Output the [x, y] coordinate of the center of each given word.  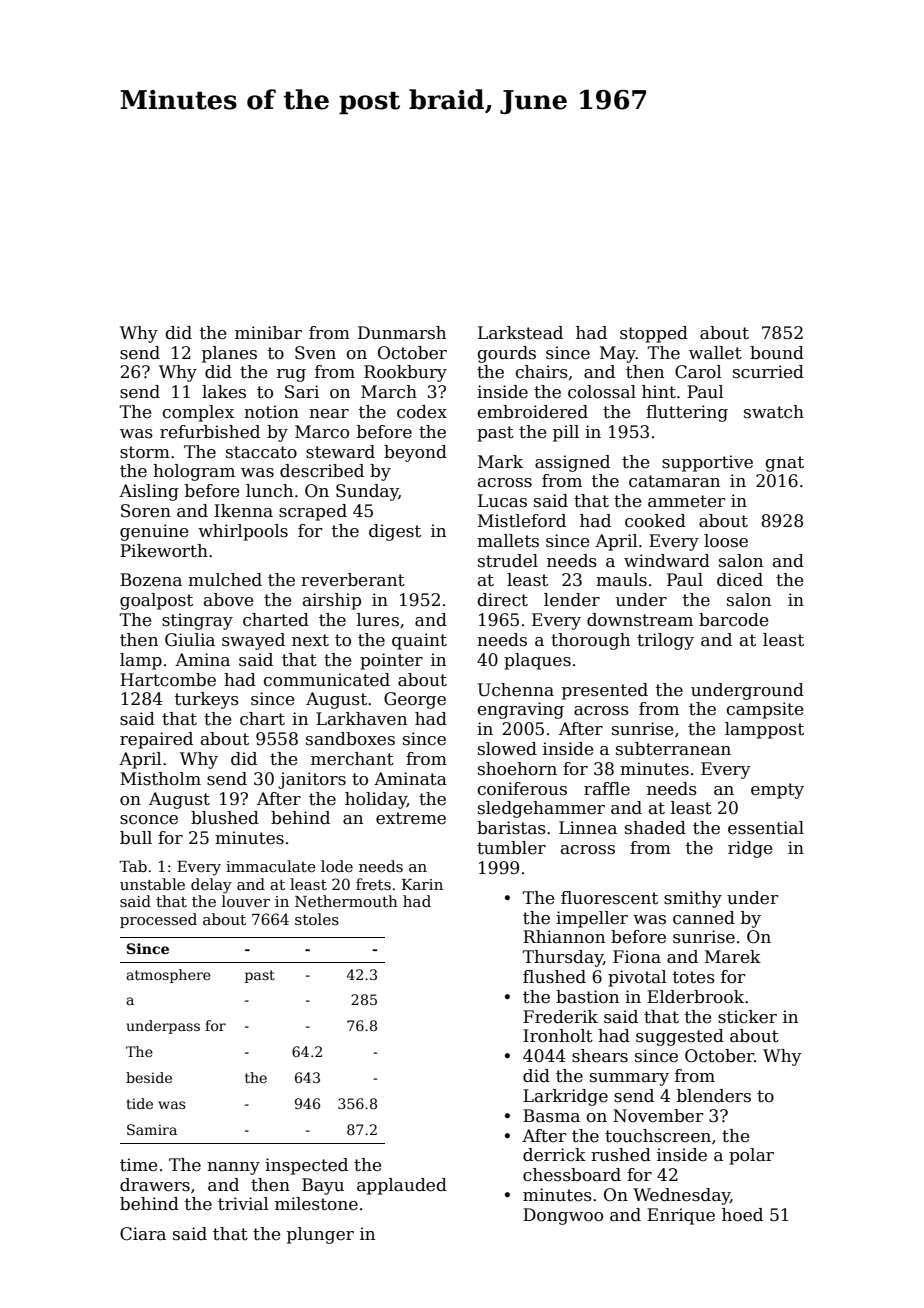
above [228, 600]
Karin [422, 884]
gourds [507, 354]
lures [378, 620]
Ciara [143, 1234]
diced [740, 580]
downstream [640, 620]
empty [777, 791]
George [415, 700]
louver [246, 901]
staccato [261, 452]
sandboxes [350, 739]
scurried [768, 372]
